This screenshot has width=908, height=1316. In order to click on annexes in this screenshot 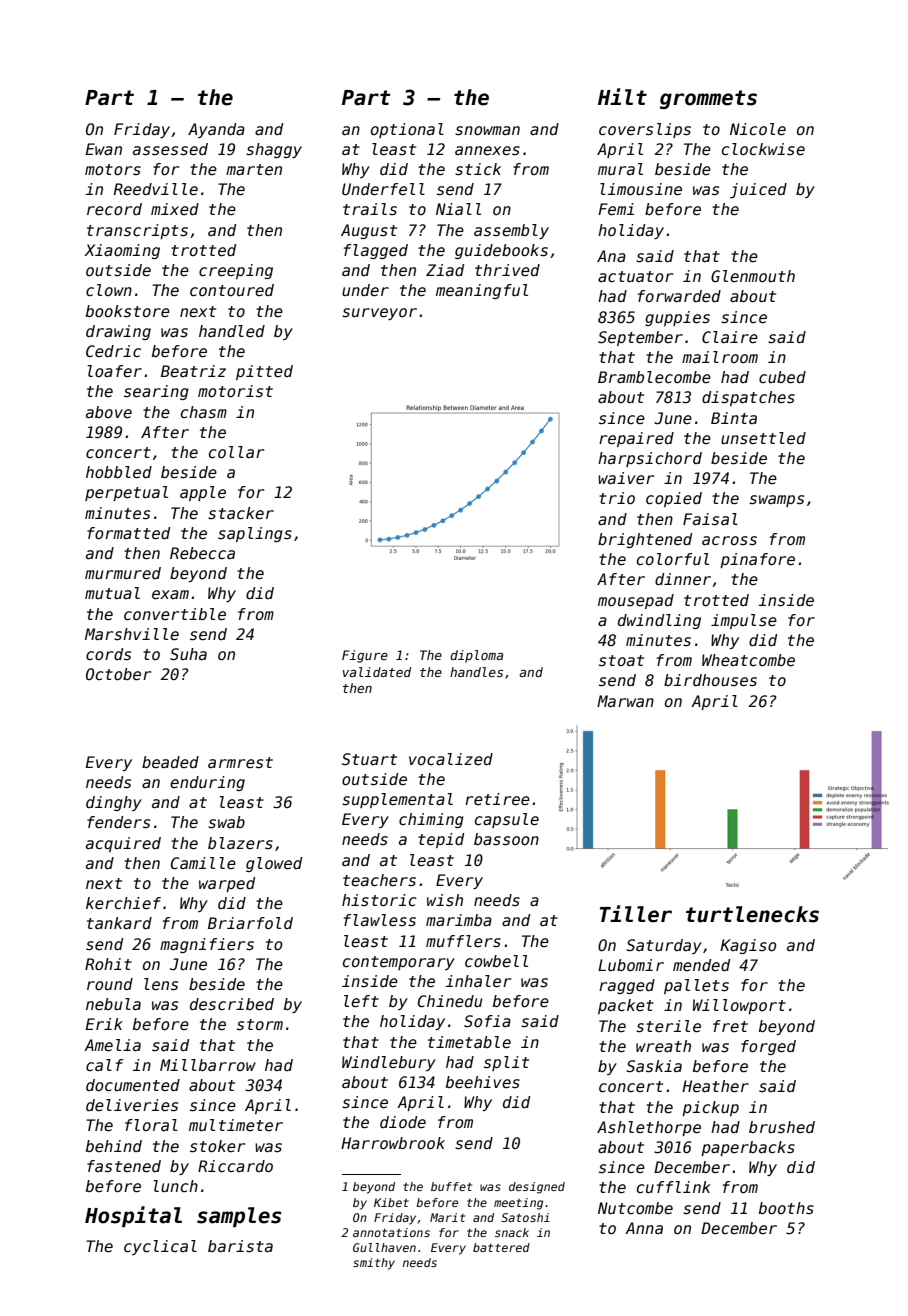, I will do `click(487, 150)`.
